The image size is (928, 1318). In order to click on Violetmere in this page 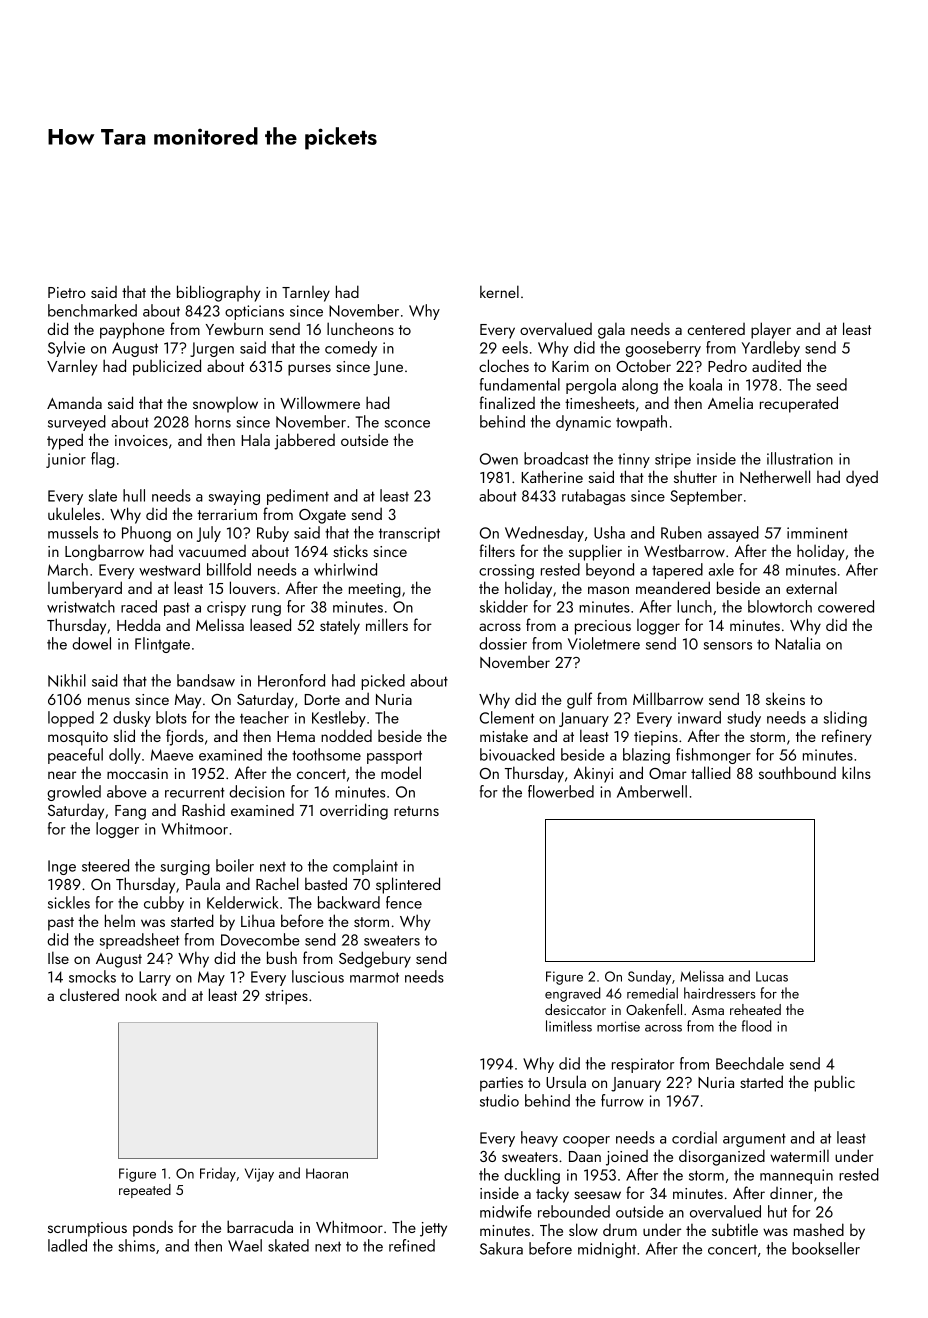, I will do `click(604, 643)`.
